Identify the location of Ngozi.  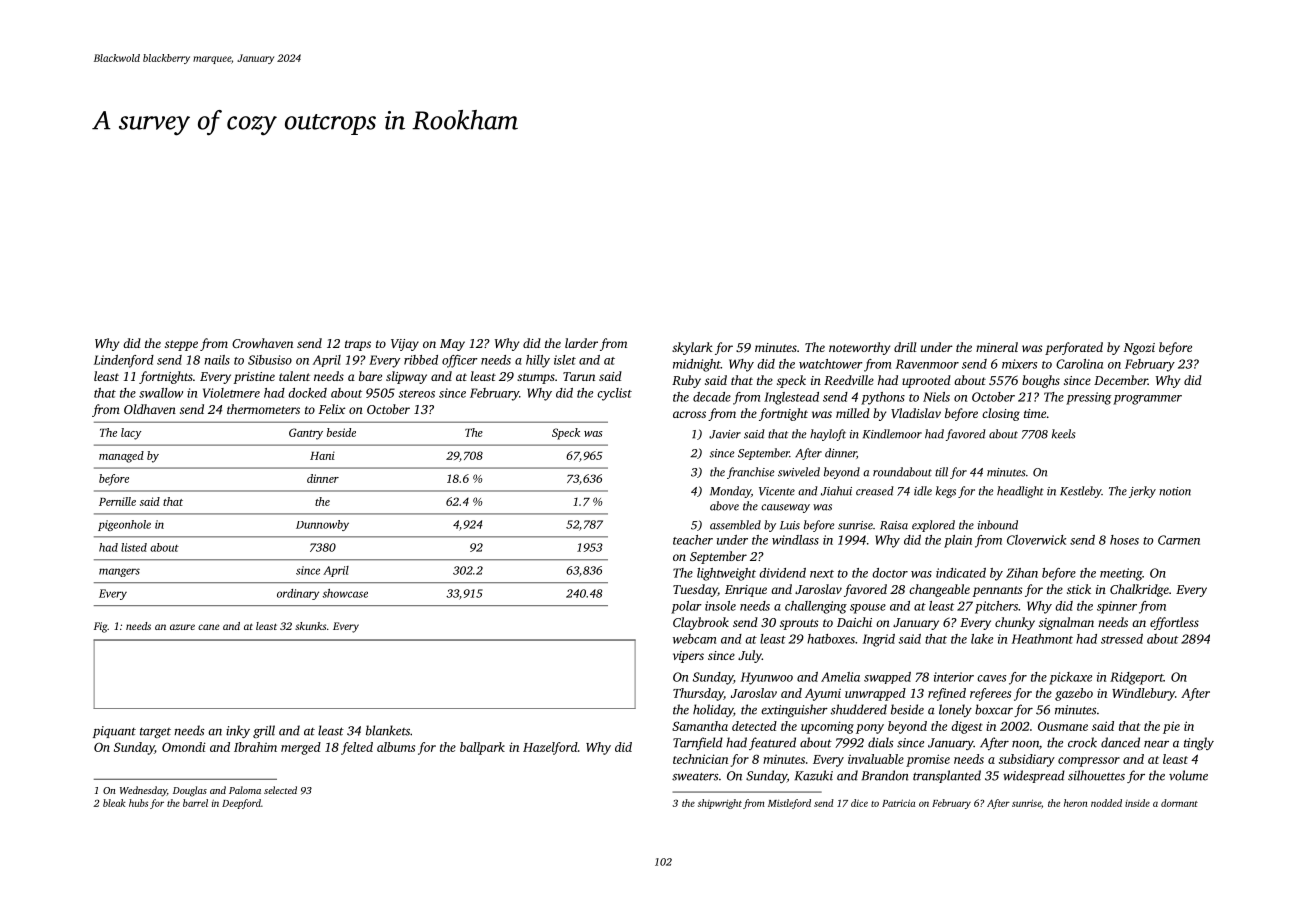
(1139, 349).
